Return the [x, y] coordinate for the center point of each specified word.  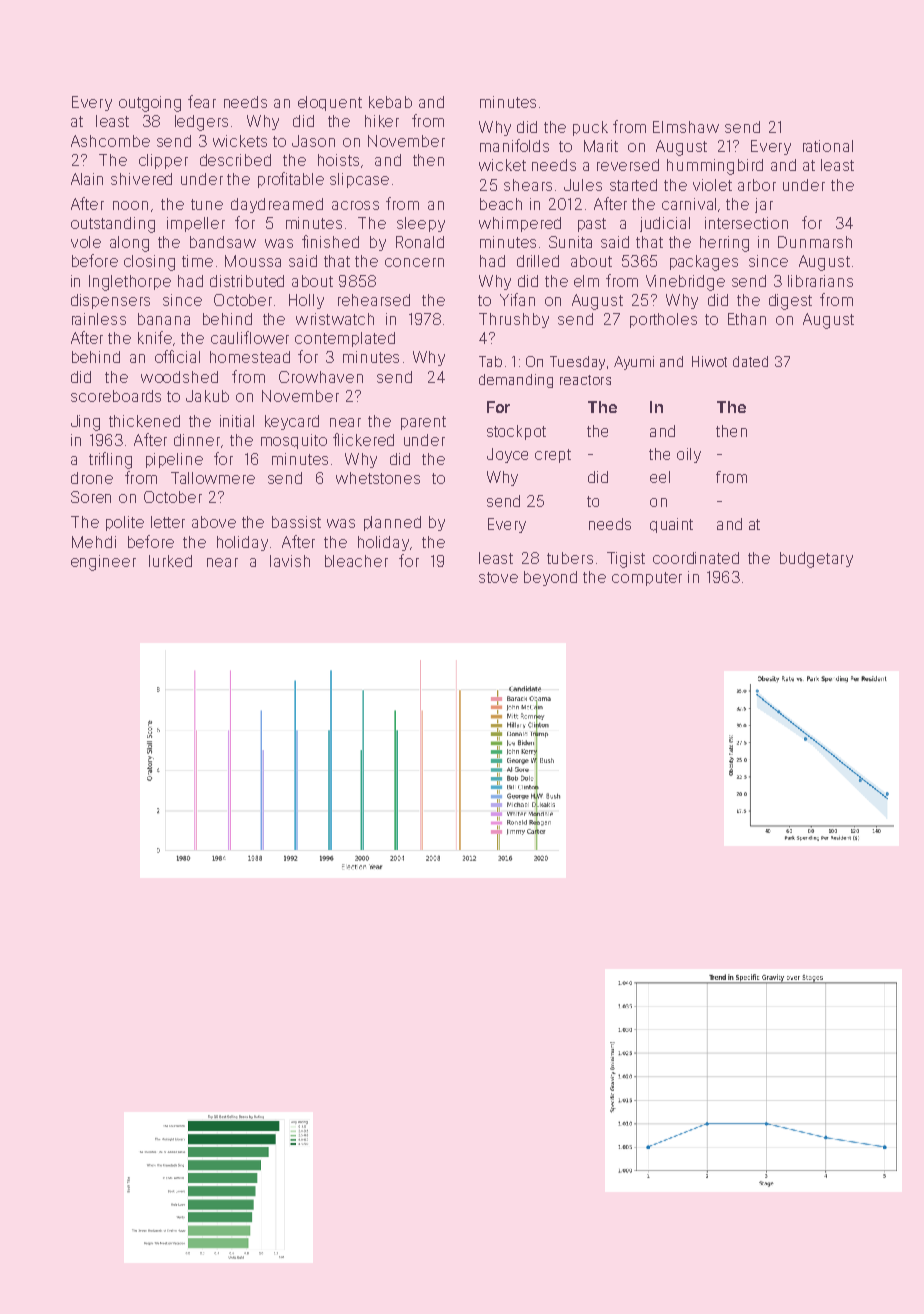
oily [689, 455]
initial [237, 421]
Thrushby [514, 320]
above [214, 522]
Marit [601, 146]
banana [164, 319]
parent [423, 423]
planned [392, 523]
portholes [663, 320]
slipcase [359, 180]
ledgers [201, 123]
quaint [671, 525]
